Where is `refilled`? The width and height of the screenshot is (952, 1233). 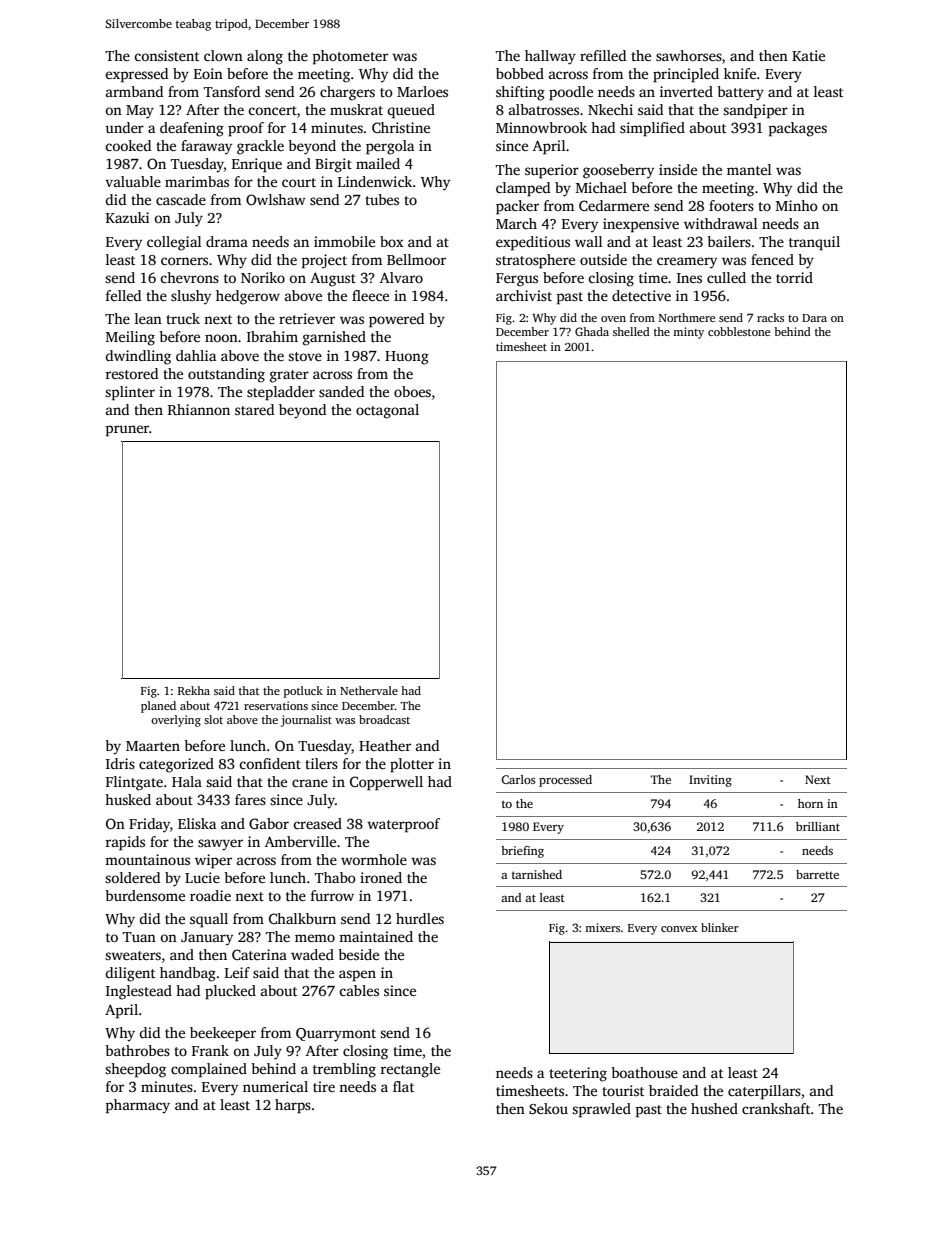
refilled is located at coordinates (603, 55).
